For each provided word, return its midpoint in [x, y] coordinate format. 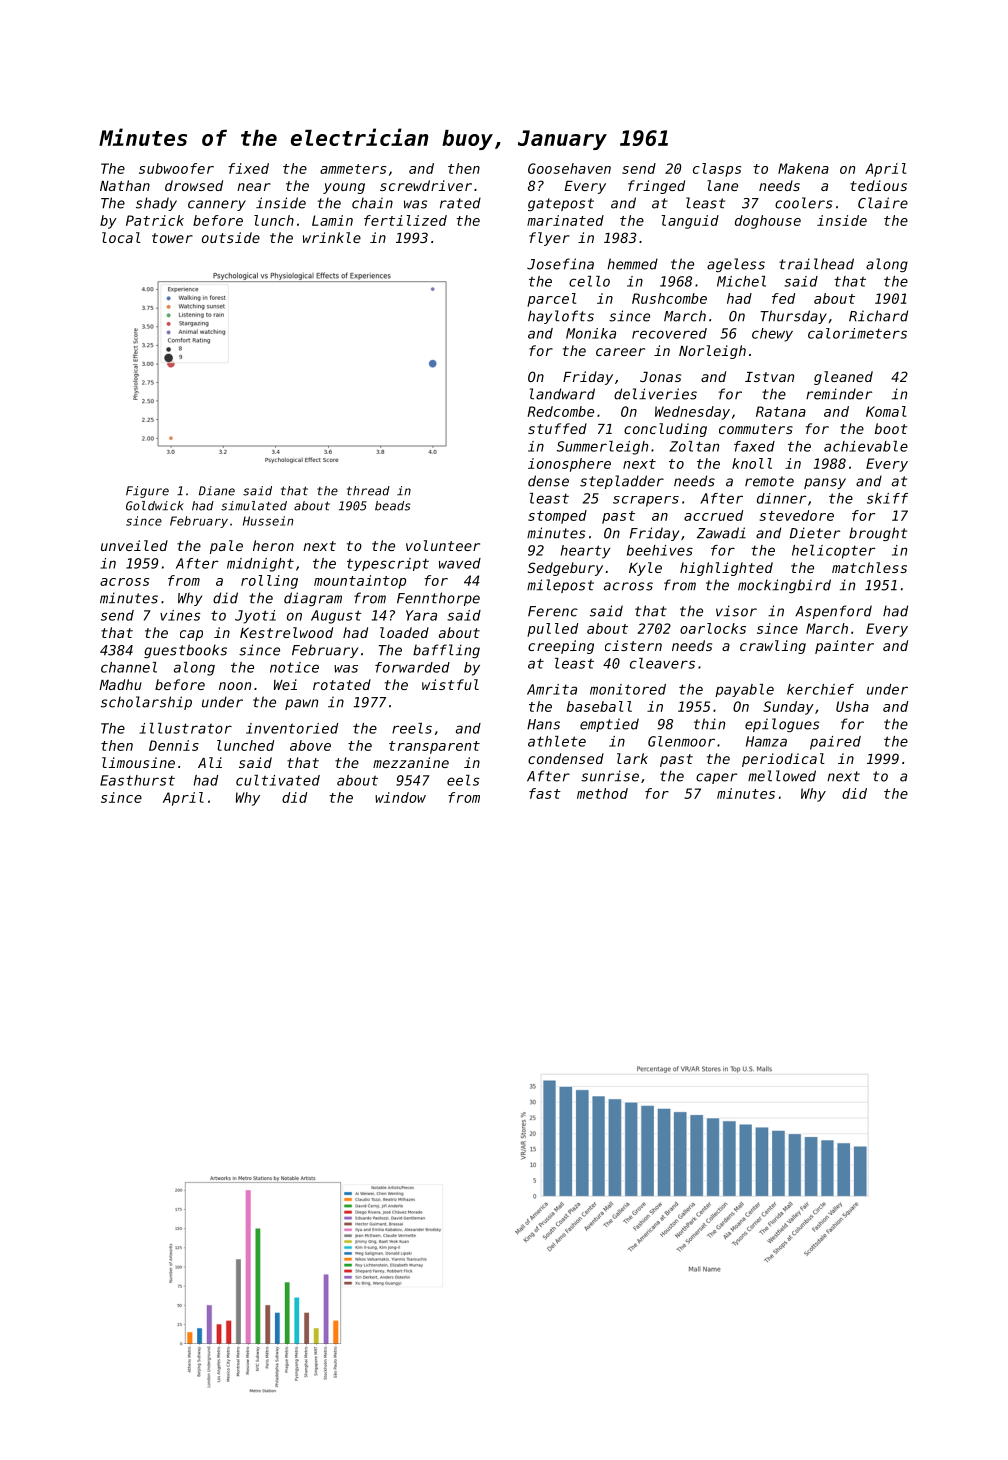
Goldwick [155, 506]
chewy [772, 335]
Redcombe [560, 411]
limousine [138, 762]
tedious [878, 185]
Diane [217, 491]
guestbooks [185, 651]
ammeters [353, 169]
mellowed [782, 776]
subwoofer [176, 168]
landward [562, 394]
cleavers [662, 663]
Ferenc [553, 611]
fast [545, 793]
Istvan [769, 377]
